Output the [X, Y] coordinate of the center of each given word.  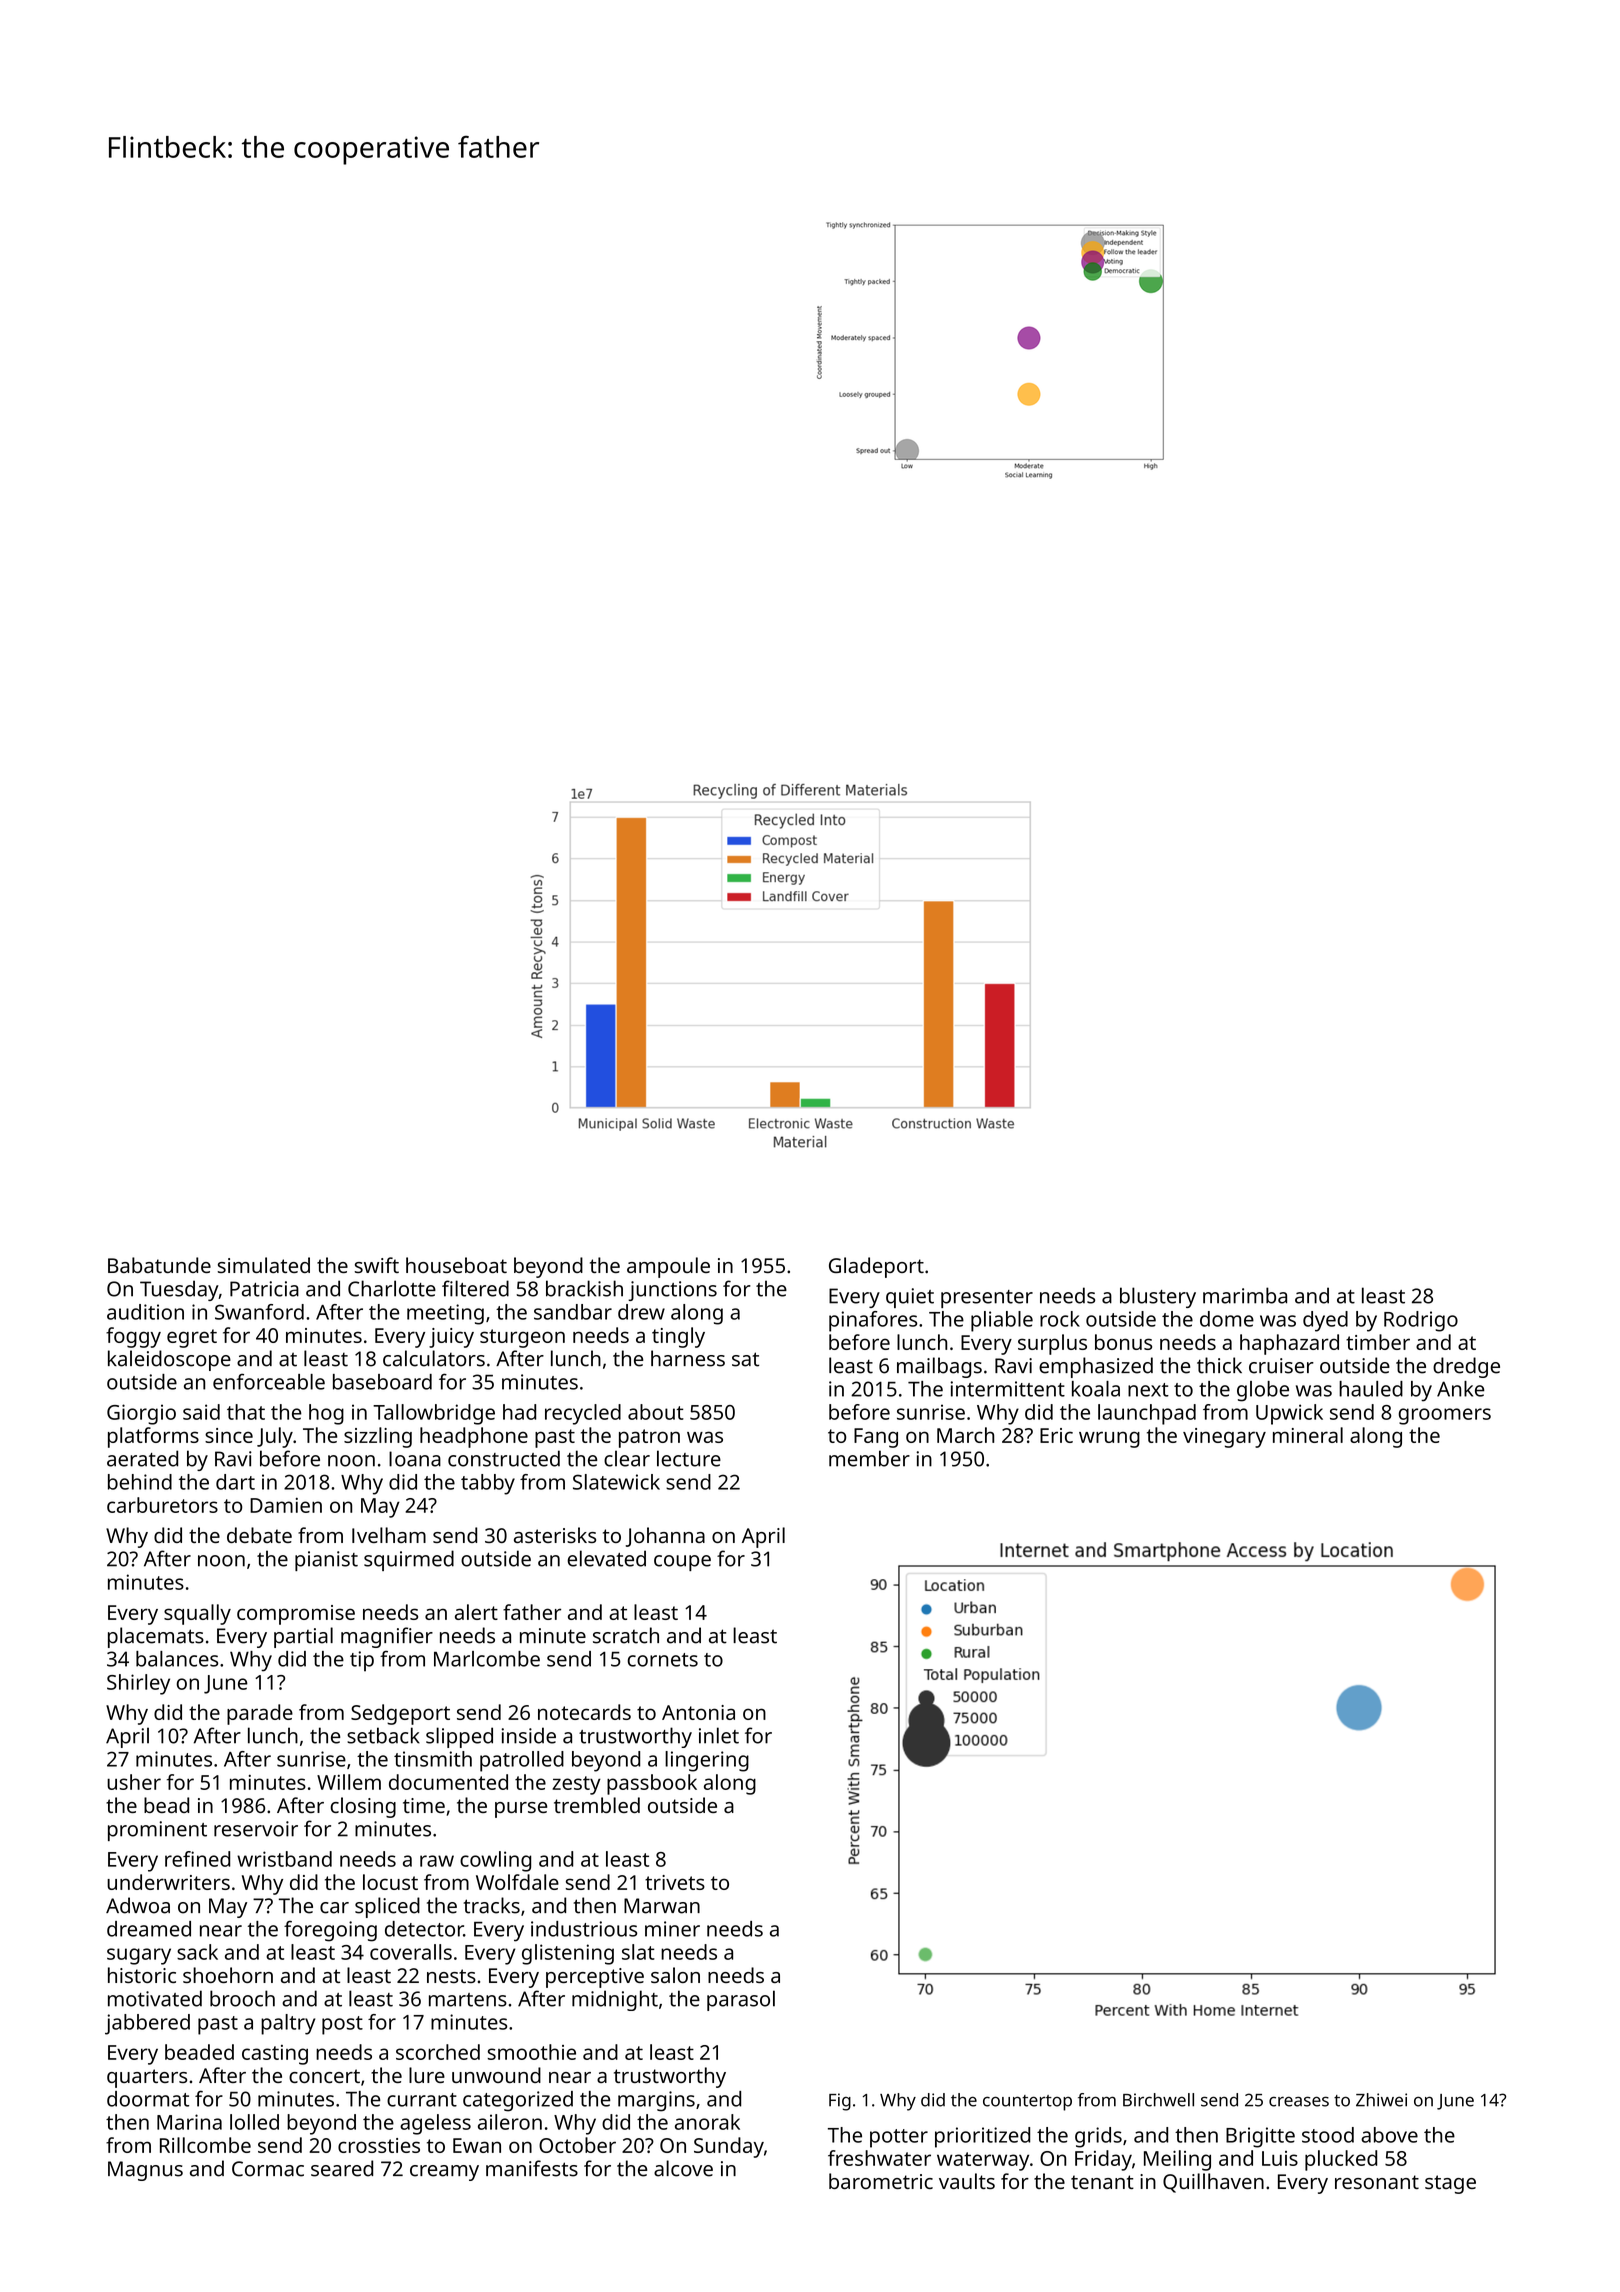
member [869, 1458]
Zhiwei [1381, 2100]
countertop [1027, 2103]
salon [675, 1975]
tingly [678, 1337]
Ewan [477, 2145]
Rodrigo [1421, 1321]
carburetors [162, 1505]
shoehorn [228, 1975]
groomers [1445, 1416]
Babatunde [159, 1265]
